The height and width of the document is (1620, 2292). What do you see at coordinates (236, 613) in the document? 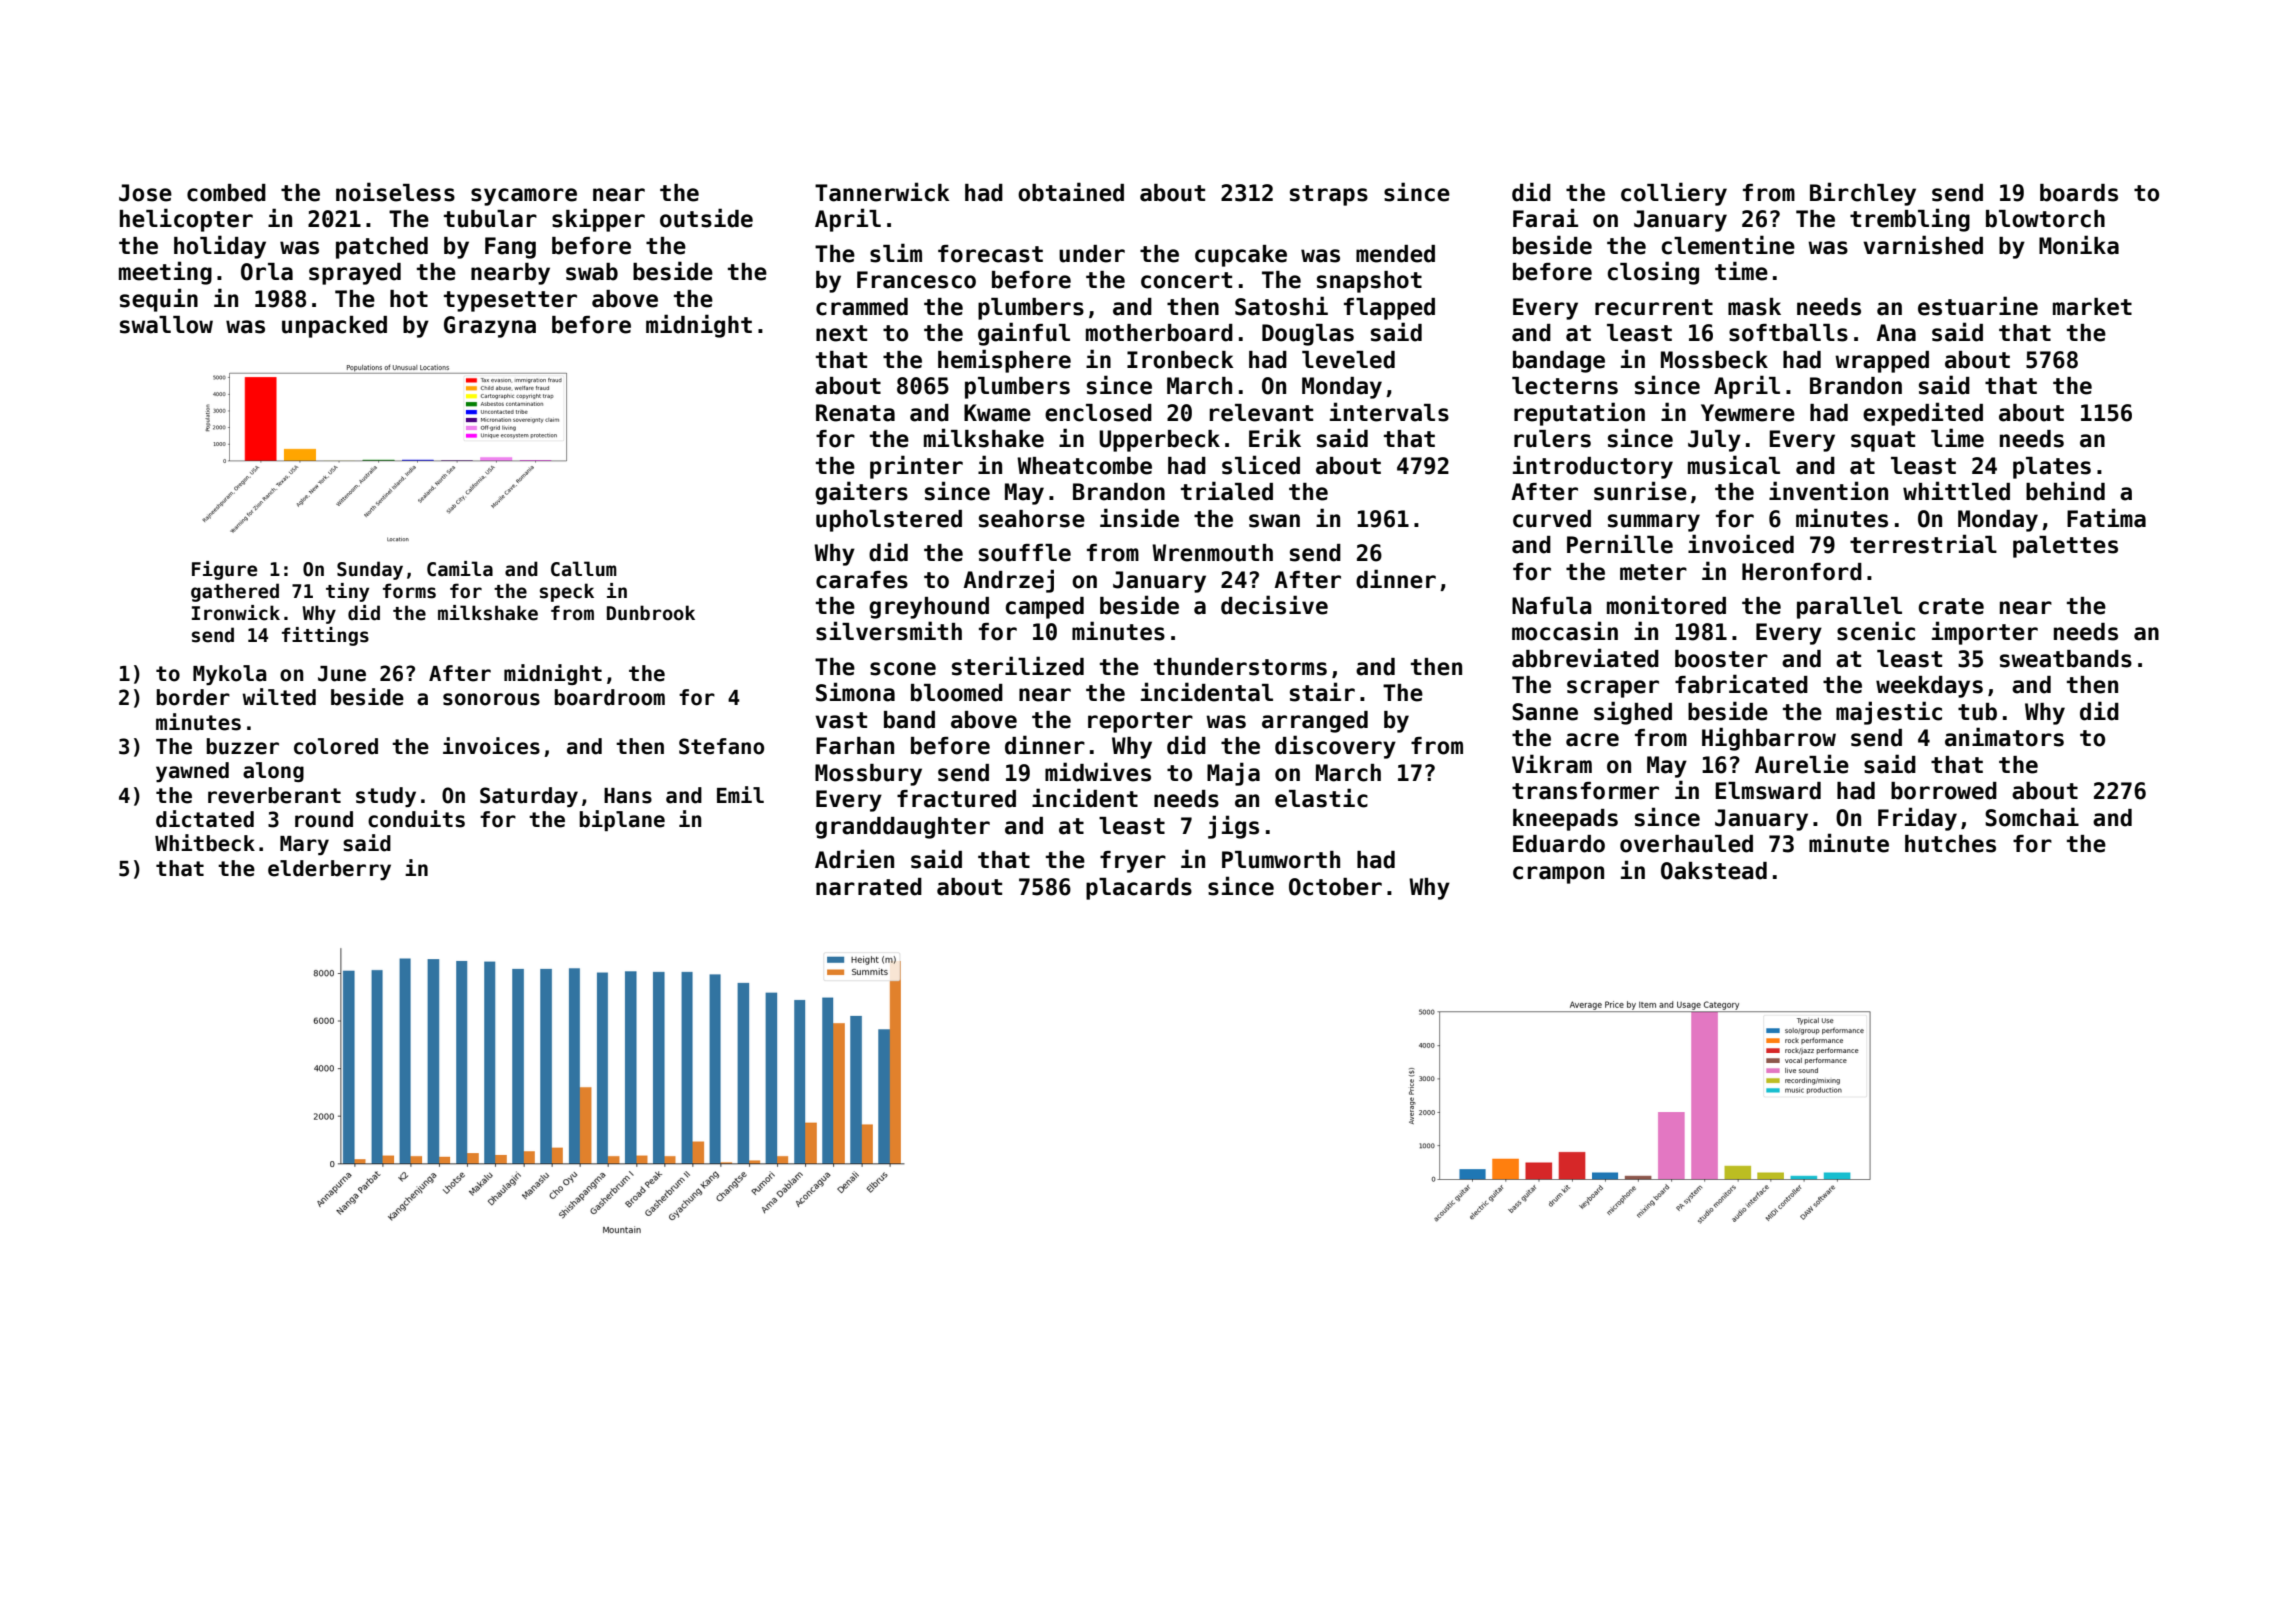
I see `Ironwick` at bounding box center [236, 613].
